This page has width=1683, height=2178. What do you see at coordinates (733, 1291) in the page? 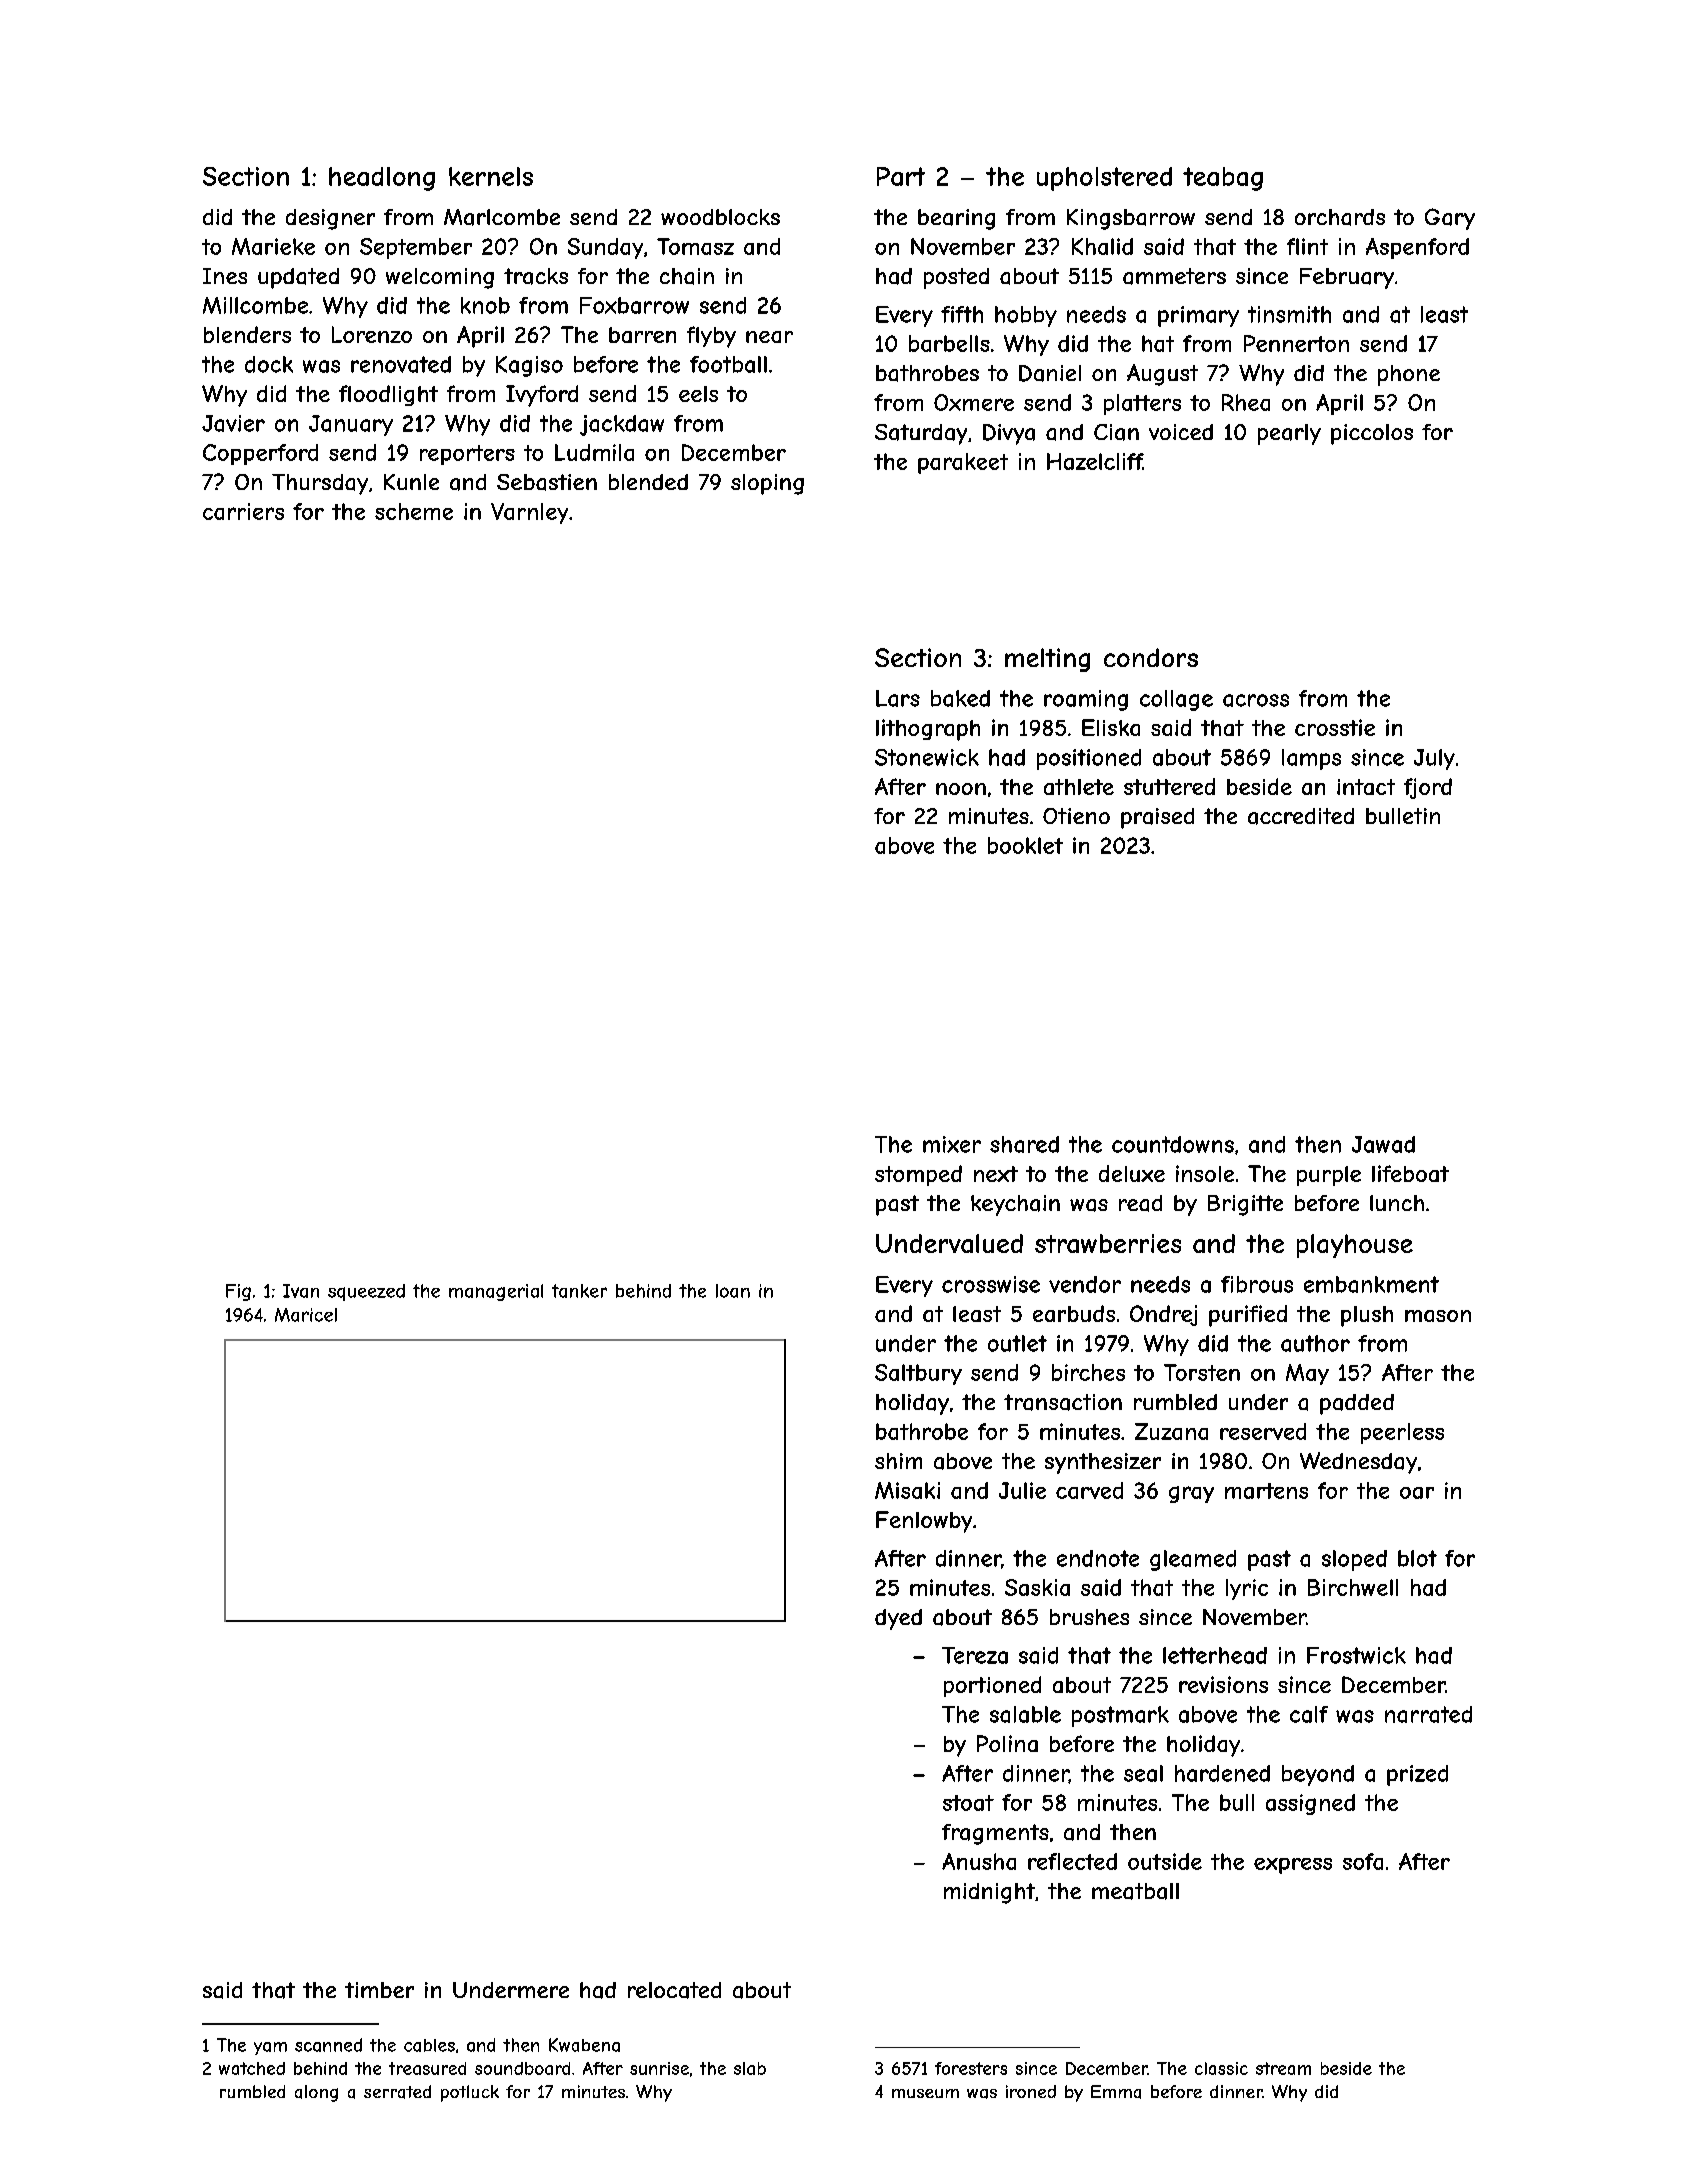
I see `loan` at bounding box center [733, 1291].
